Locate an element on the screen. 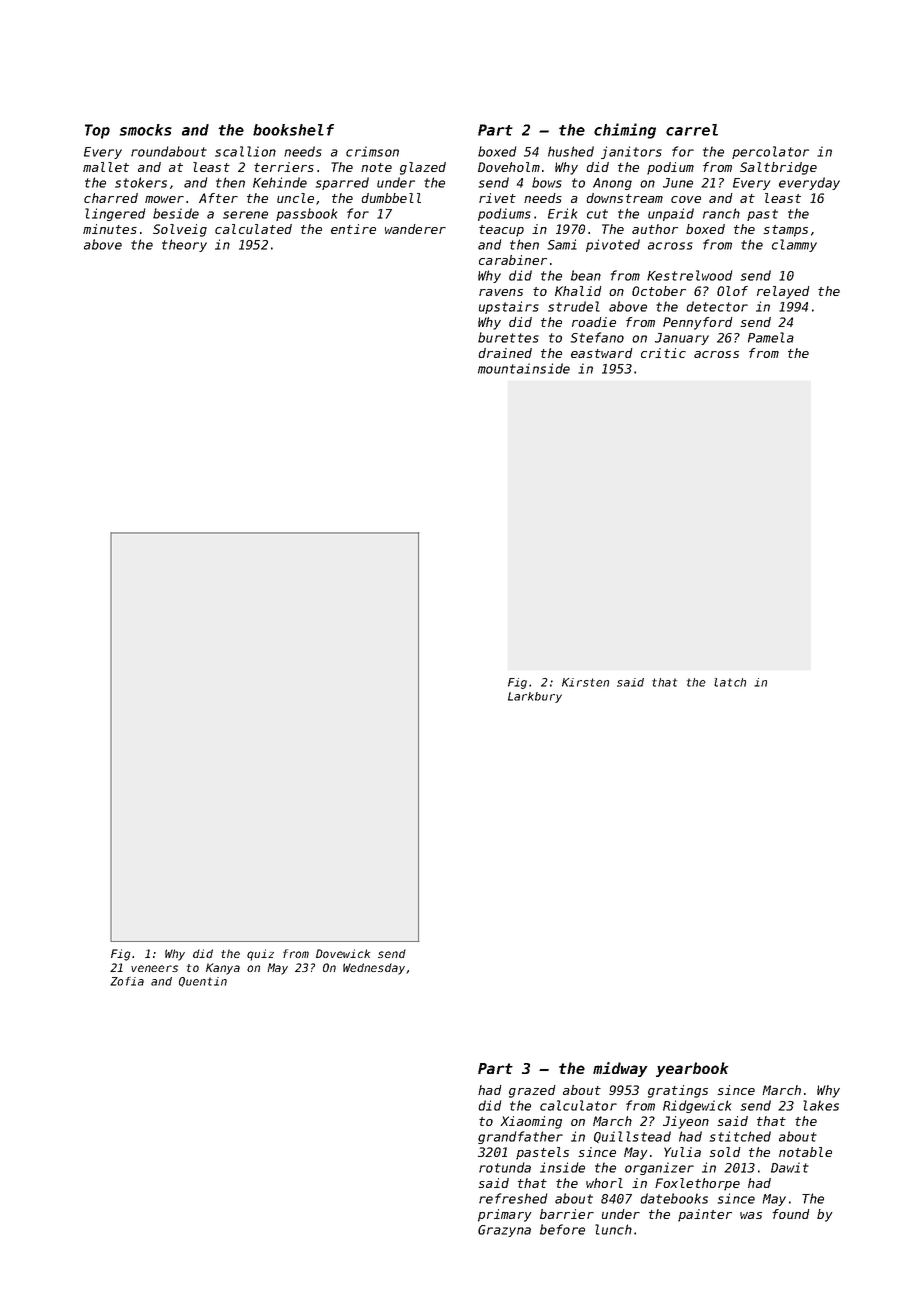 This screenshot has height=1308, width=924. Larkbury is located at coordinates (535, 697).
